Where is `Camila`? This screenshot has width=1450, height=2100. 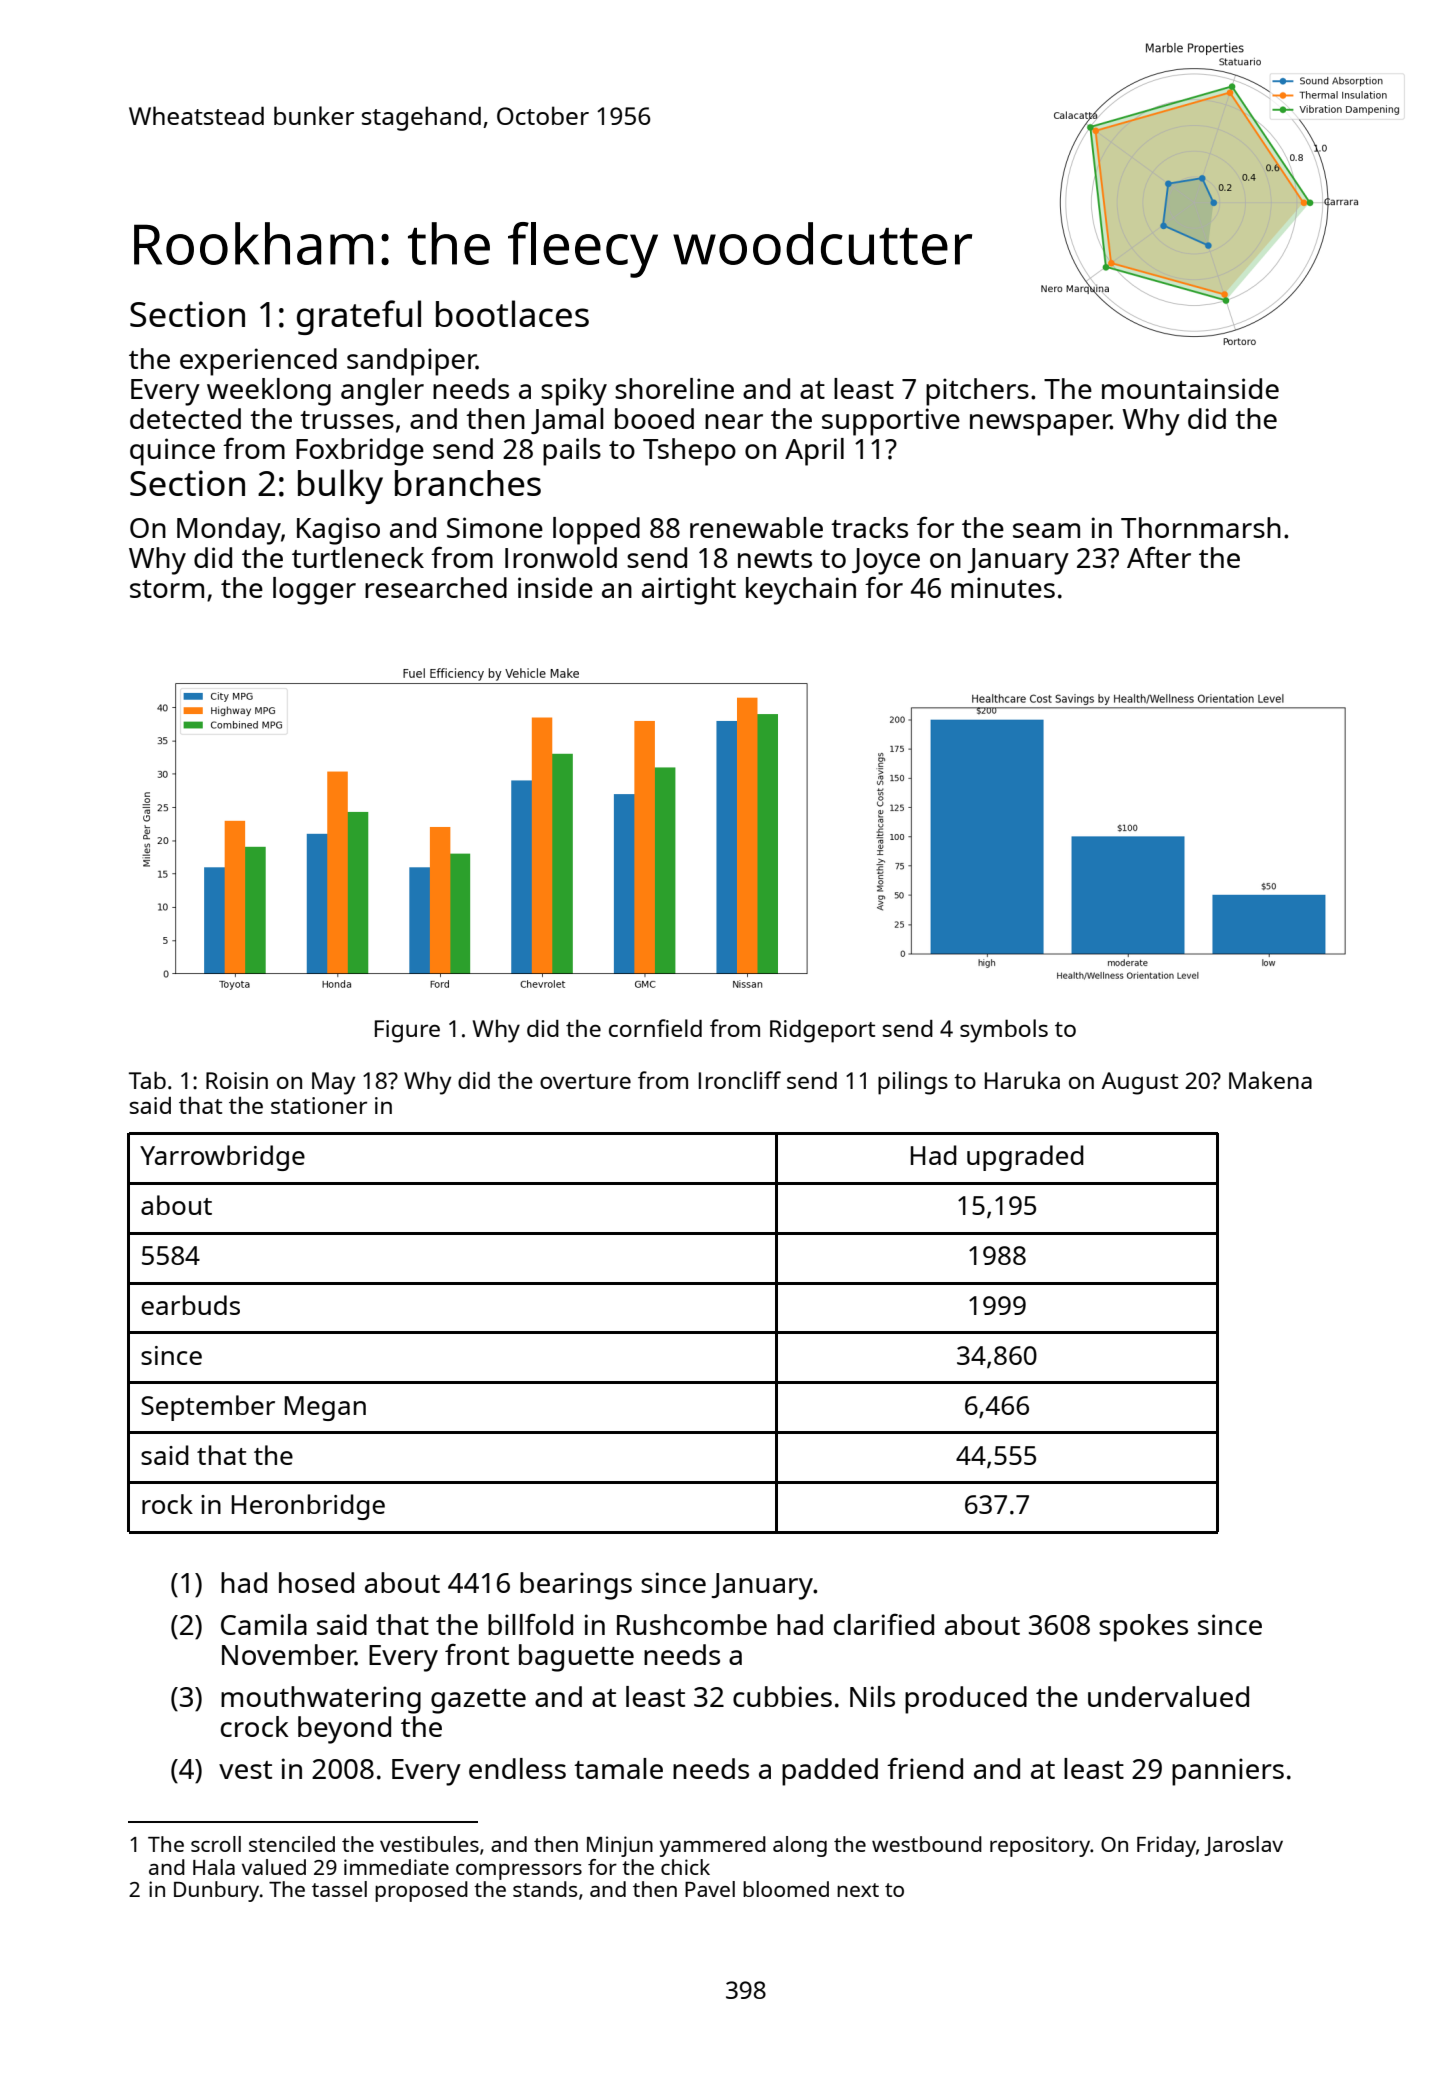 Camila is located at coordinates (264, 1624).
